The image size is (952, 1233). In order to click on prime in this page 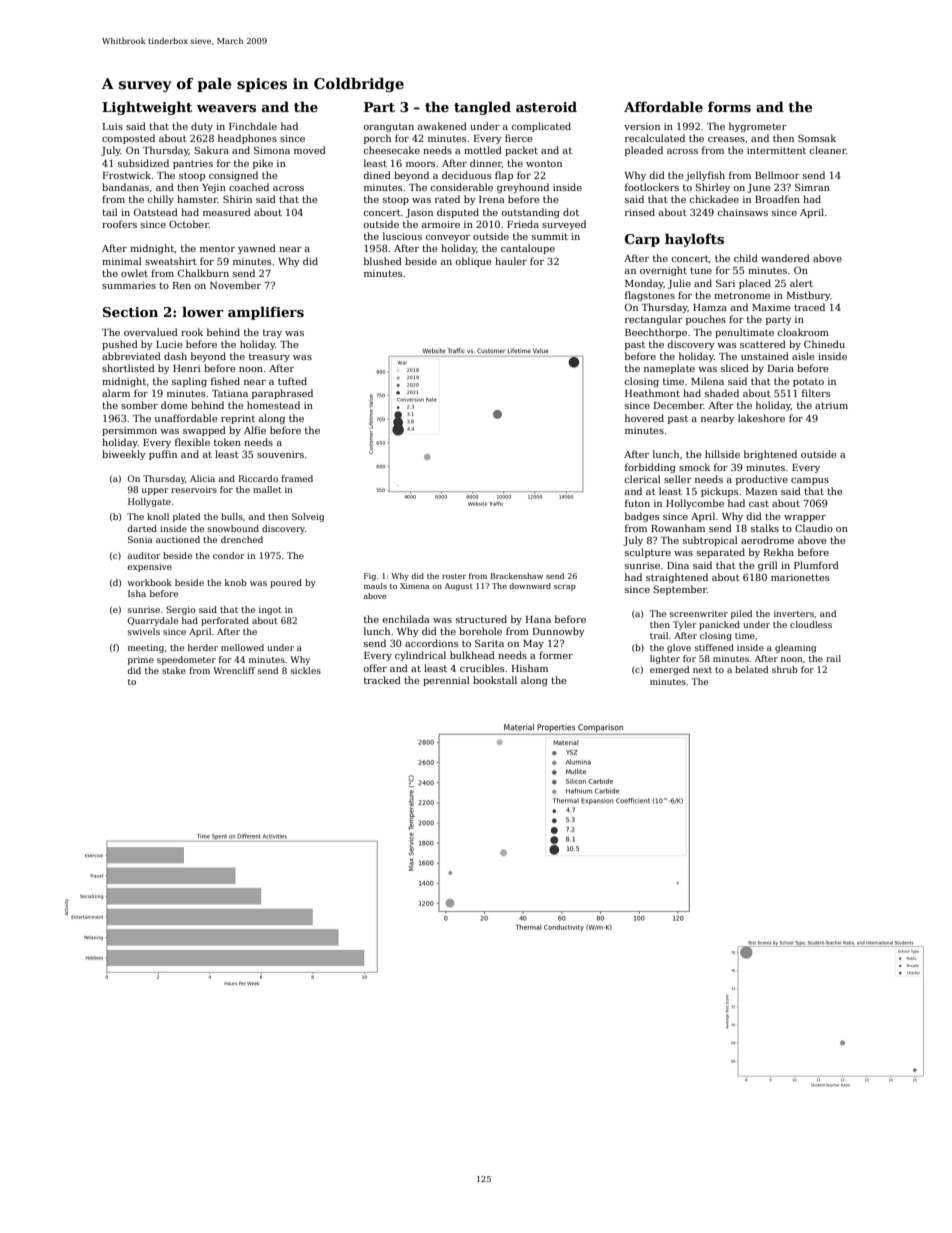, I will do `click(141, 660)`.
